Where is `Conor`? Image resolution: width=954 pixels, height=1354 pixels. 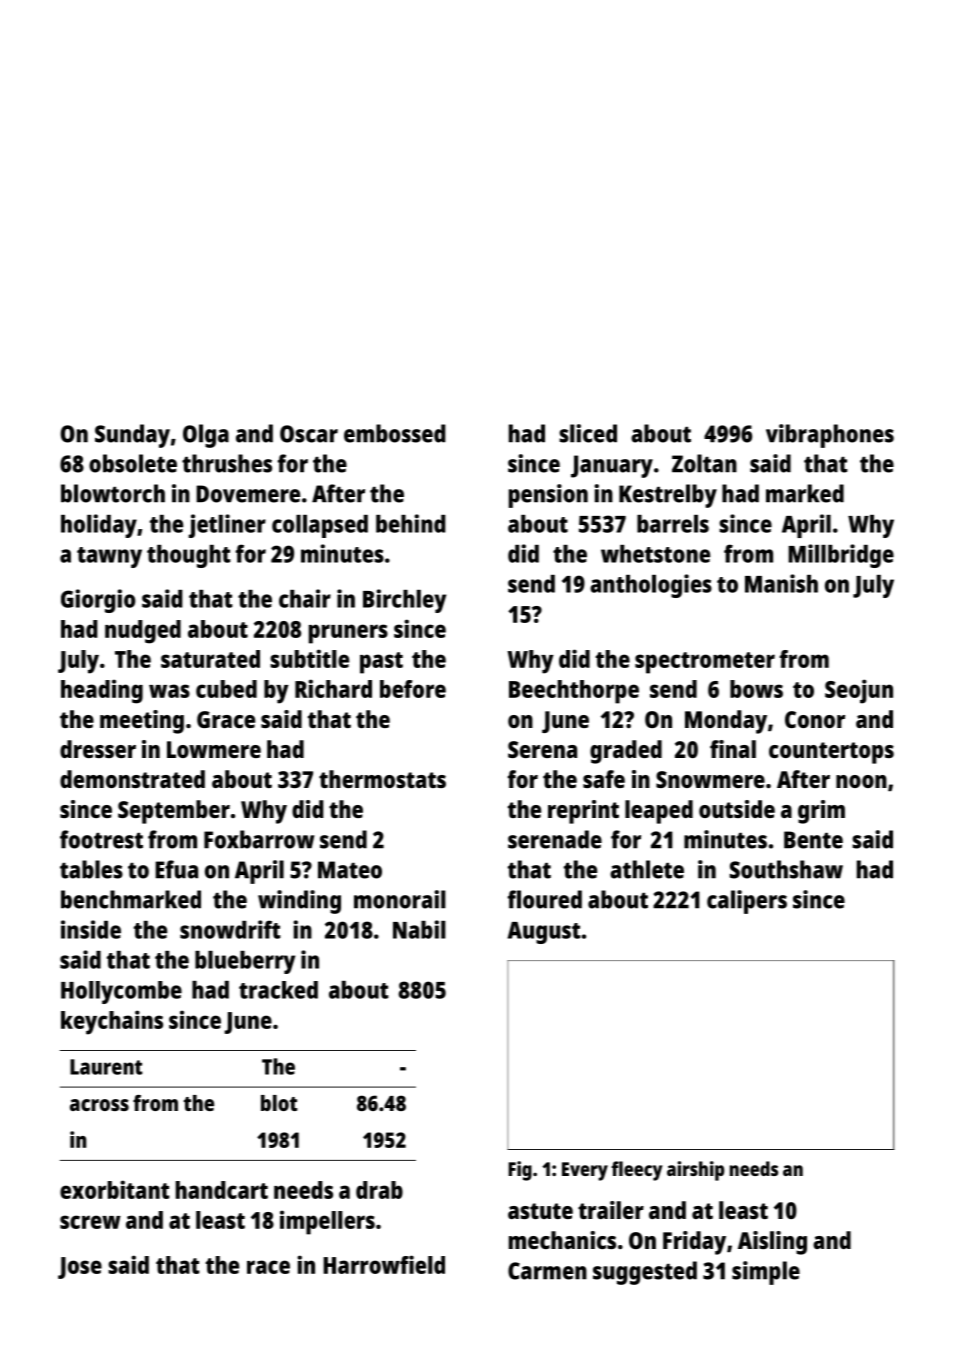
Conor is located at coordinates (815, 719).
